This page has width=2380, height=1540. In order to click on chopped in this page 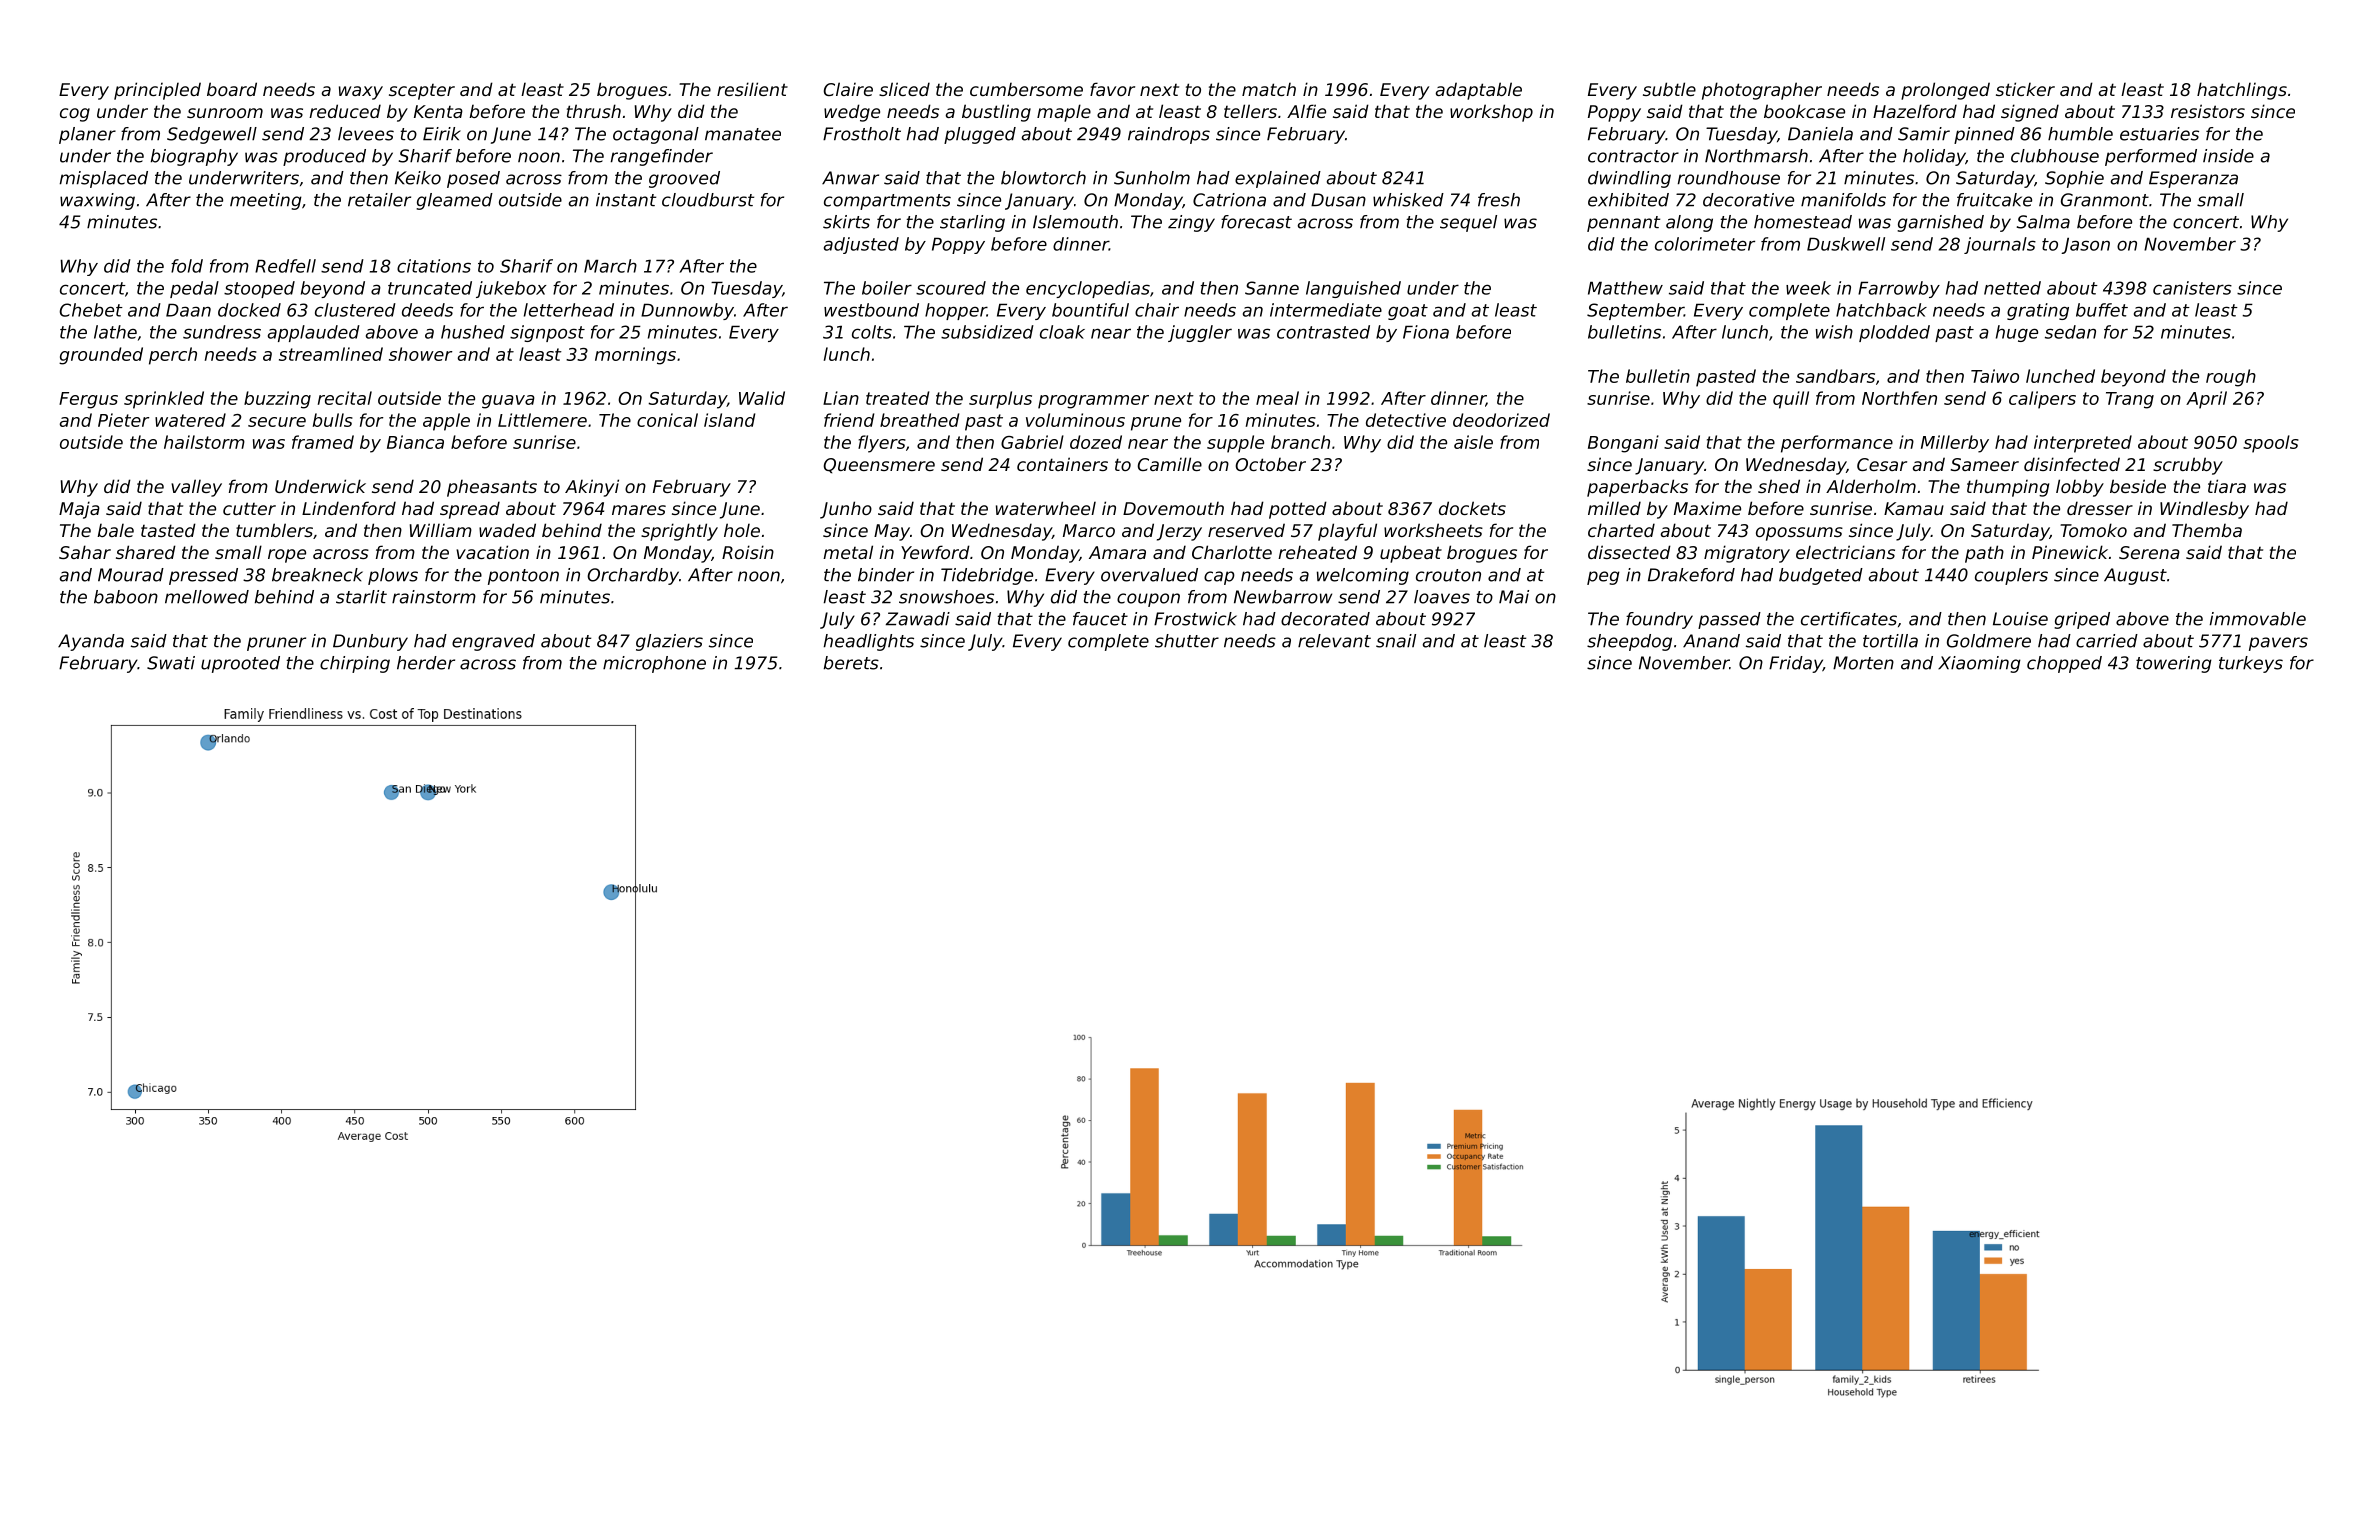, I will do `click(2064, 664)`.
